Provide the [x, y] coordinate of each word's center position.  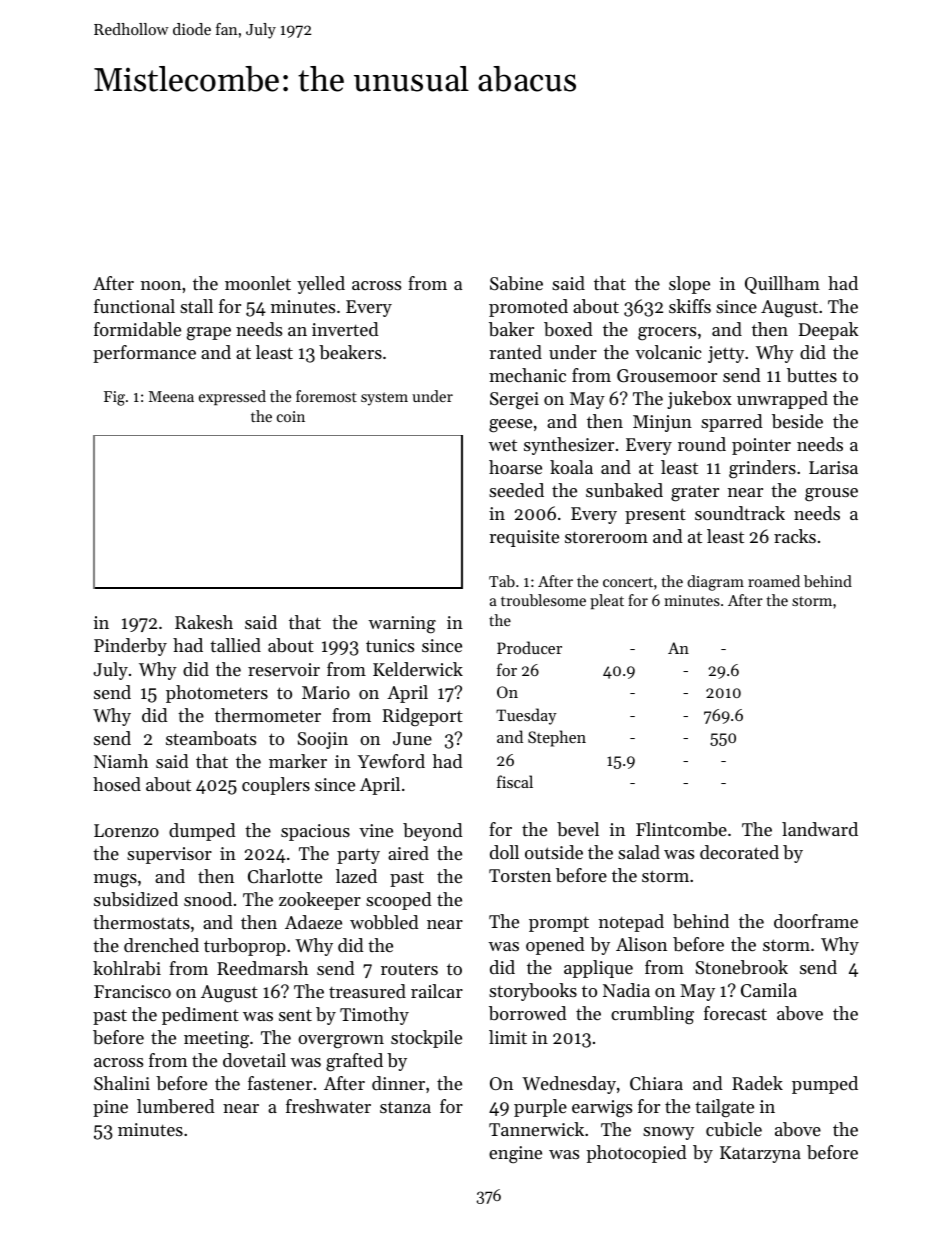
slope [689, 285]
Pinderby [130, 647]
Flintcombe [681, 829]
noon [161, 285]
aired [408, 853]
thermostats [141, 922]
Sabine [516, 283]
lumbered [176, 1106]
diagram [715, 583]
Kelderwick [418, 669]
